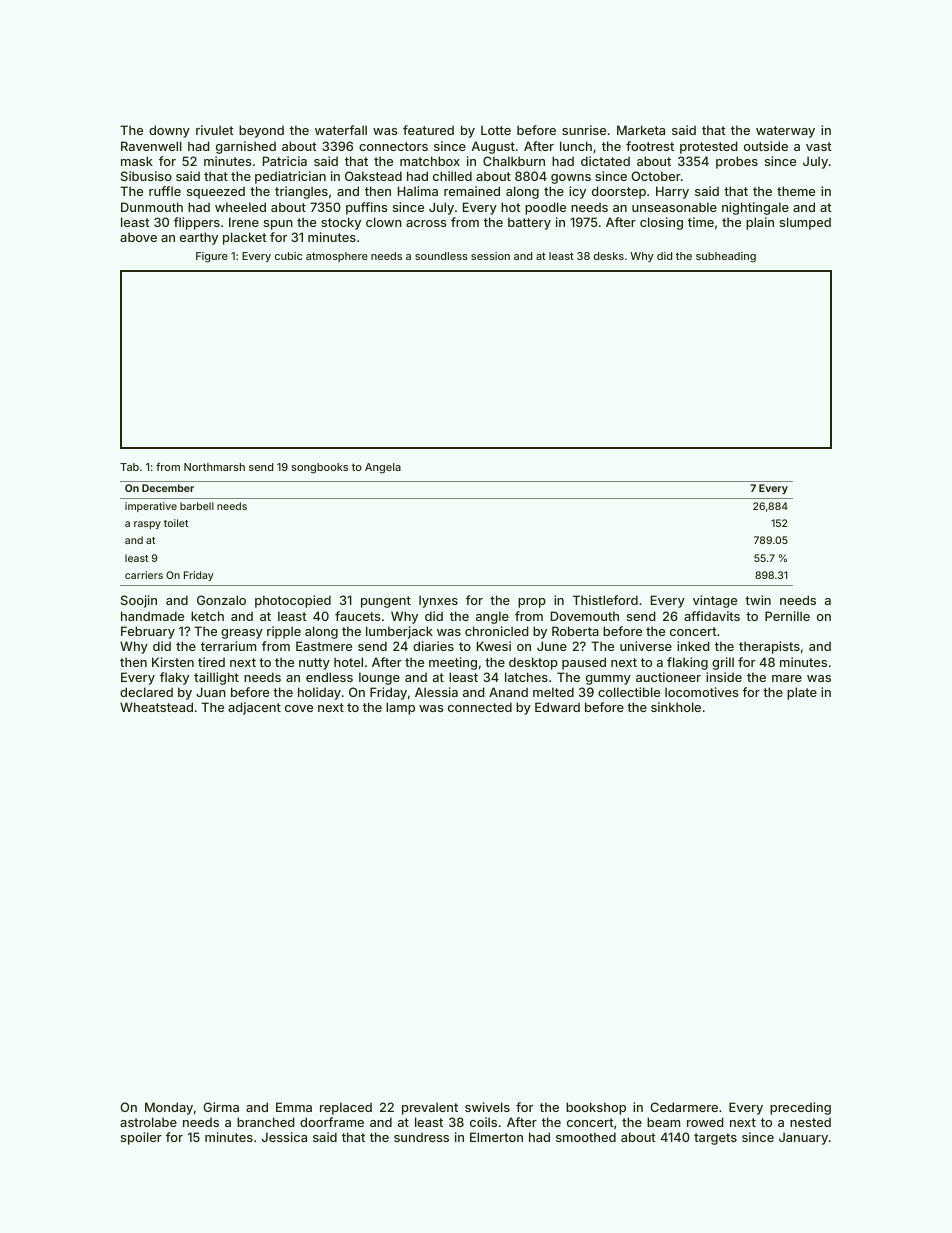  I want to click on Kirsten, so click(173, 662).
